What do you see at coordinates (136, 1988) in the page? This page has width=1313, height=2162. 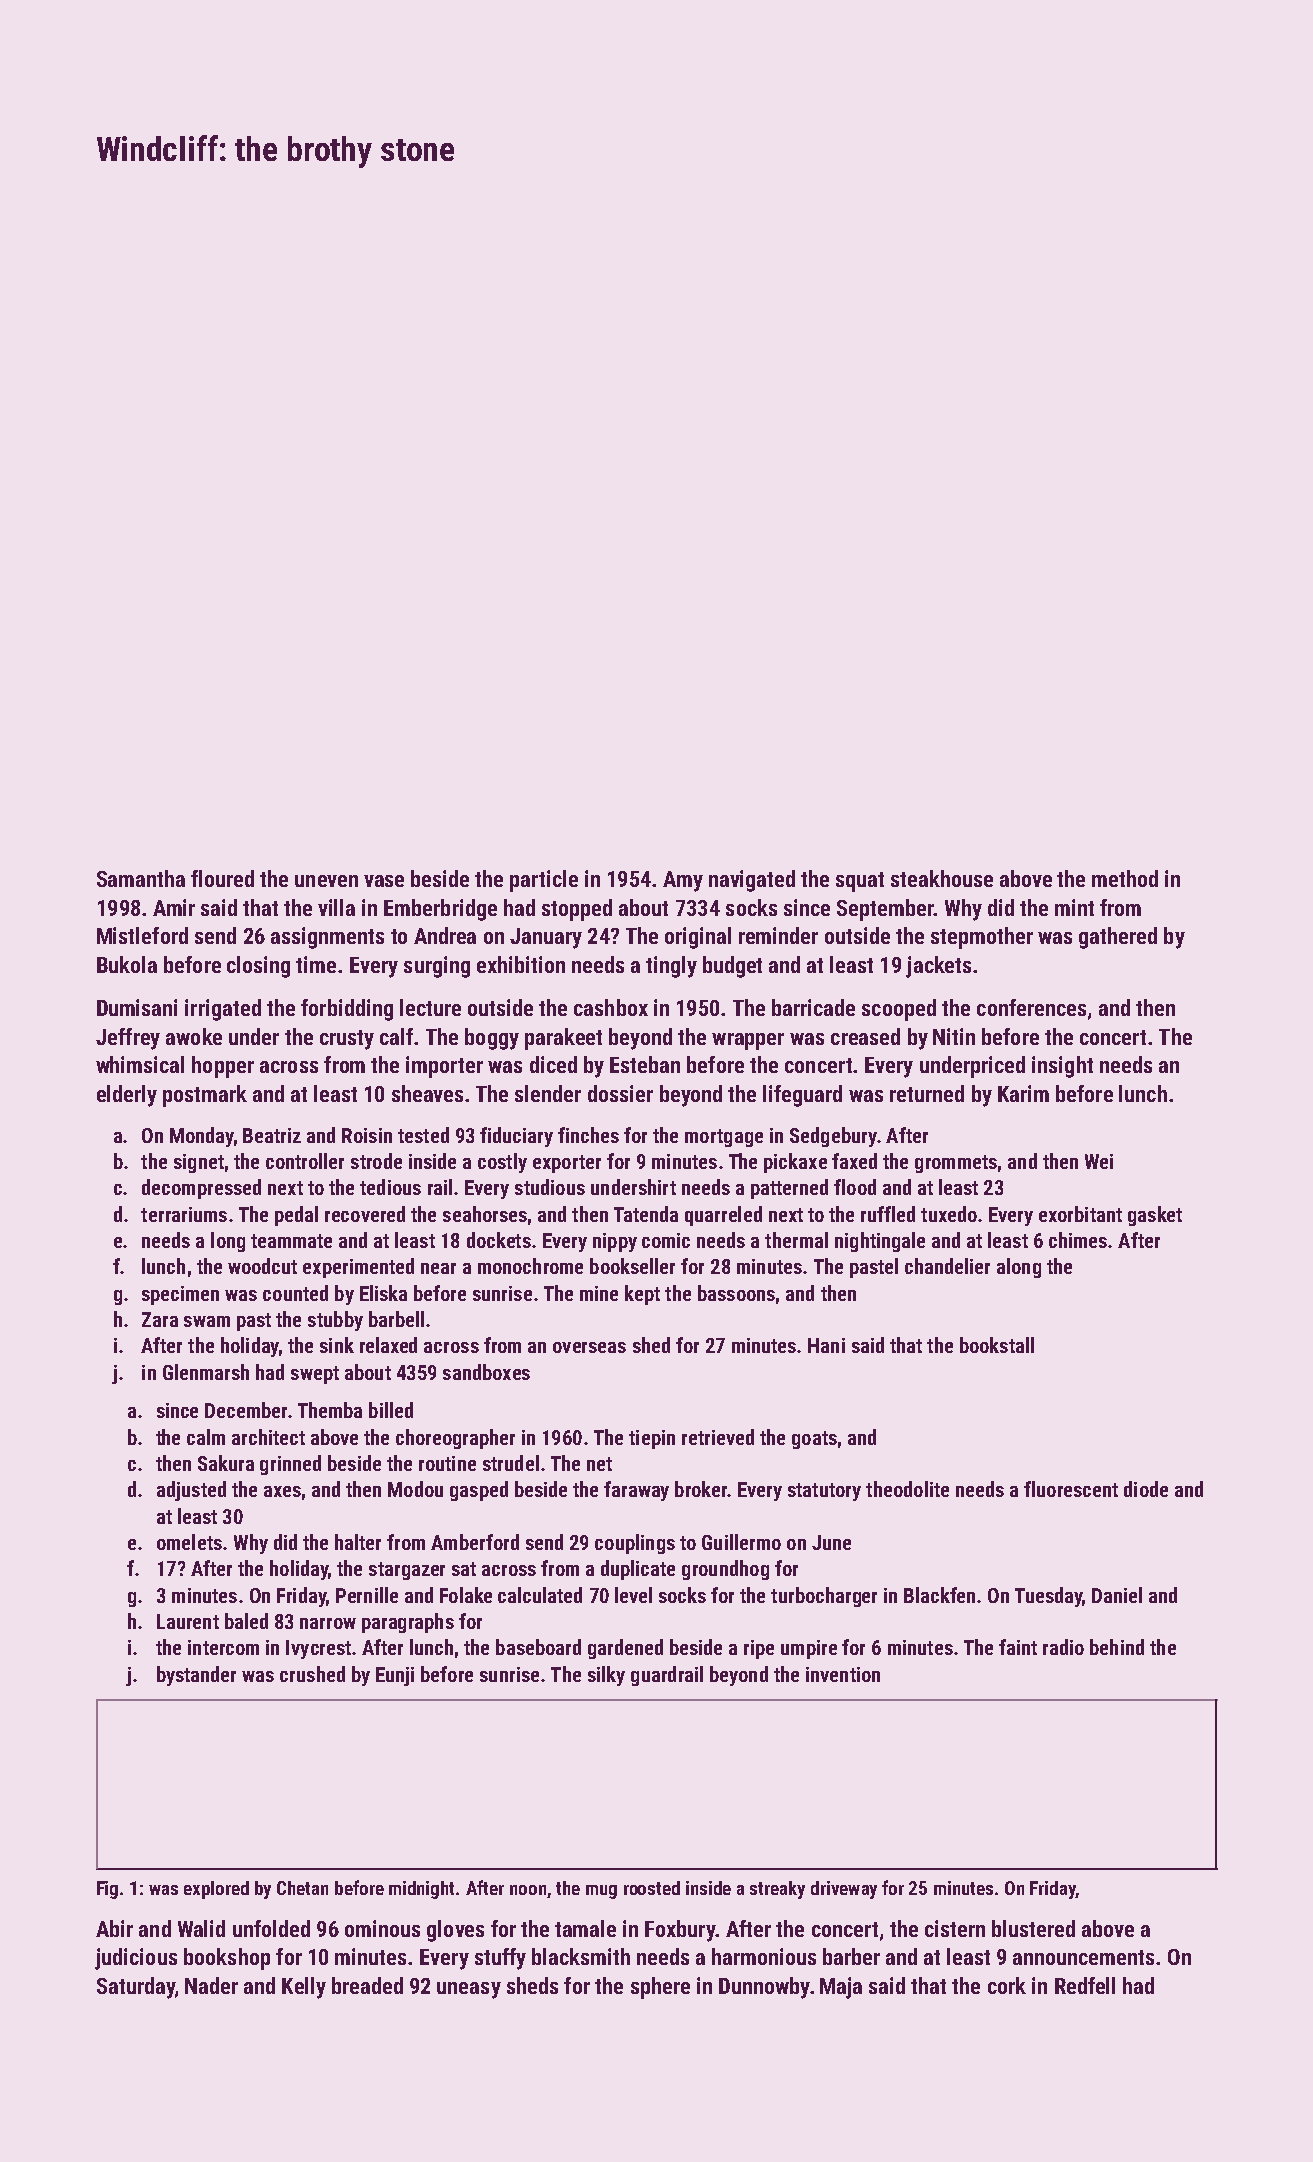 I see `Saturday` at bounding box center [136, 1988].
